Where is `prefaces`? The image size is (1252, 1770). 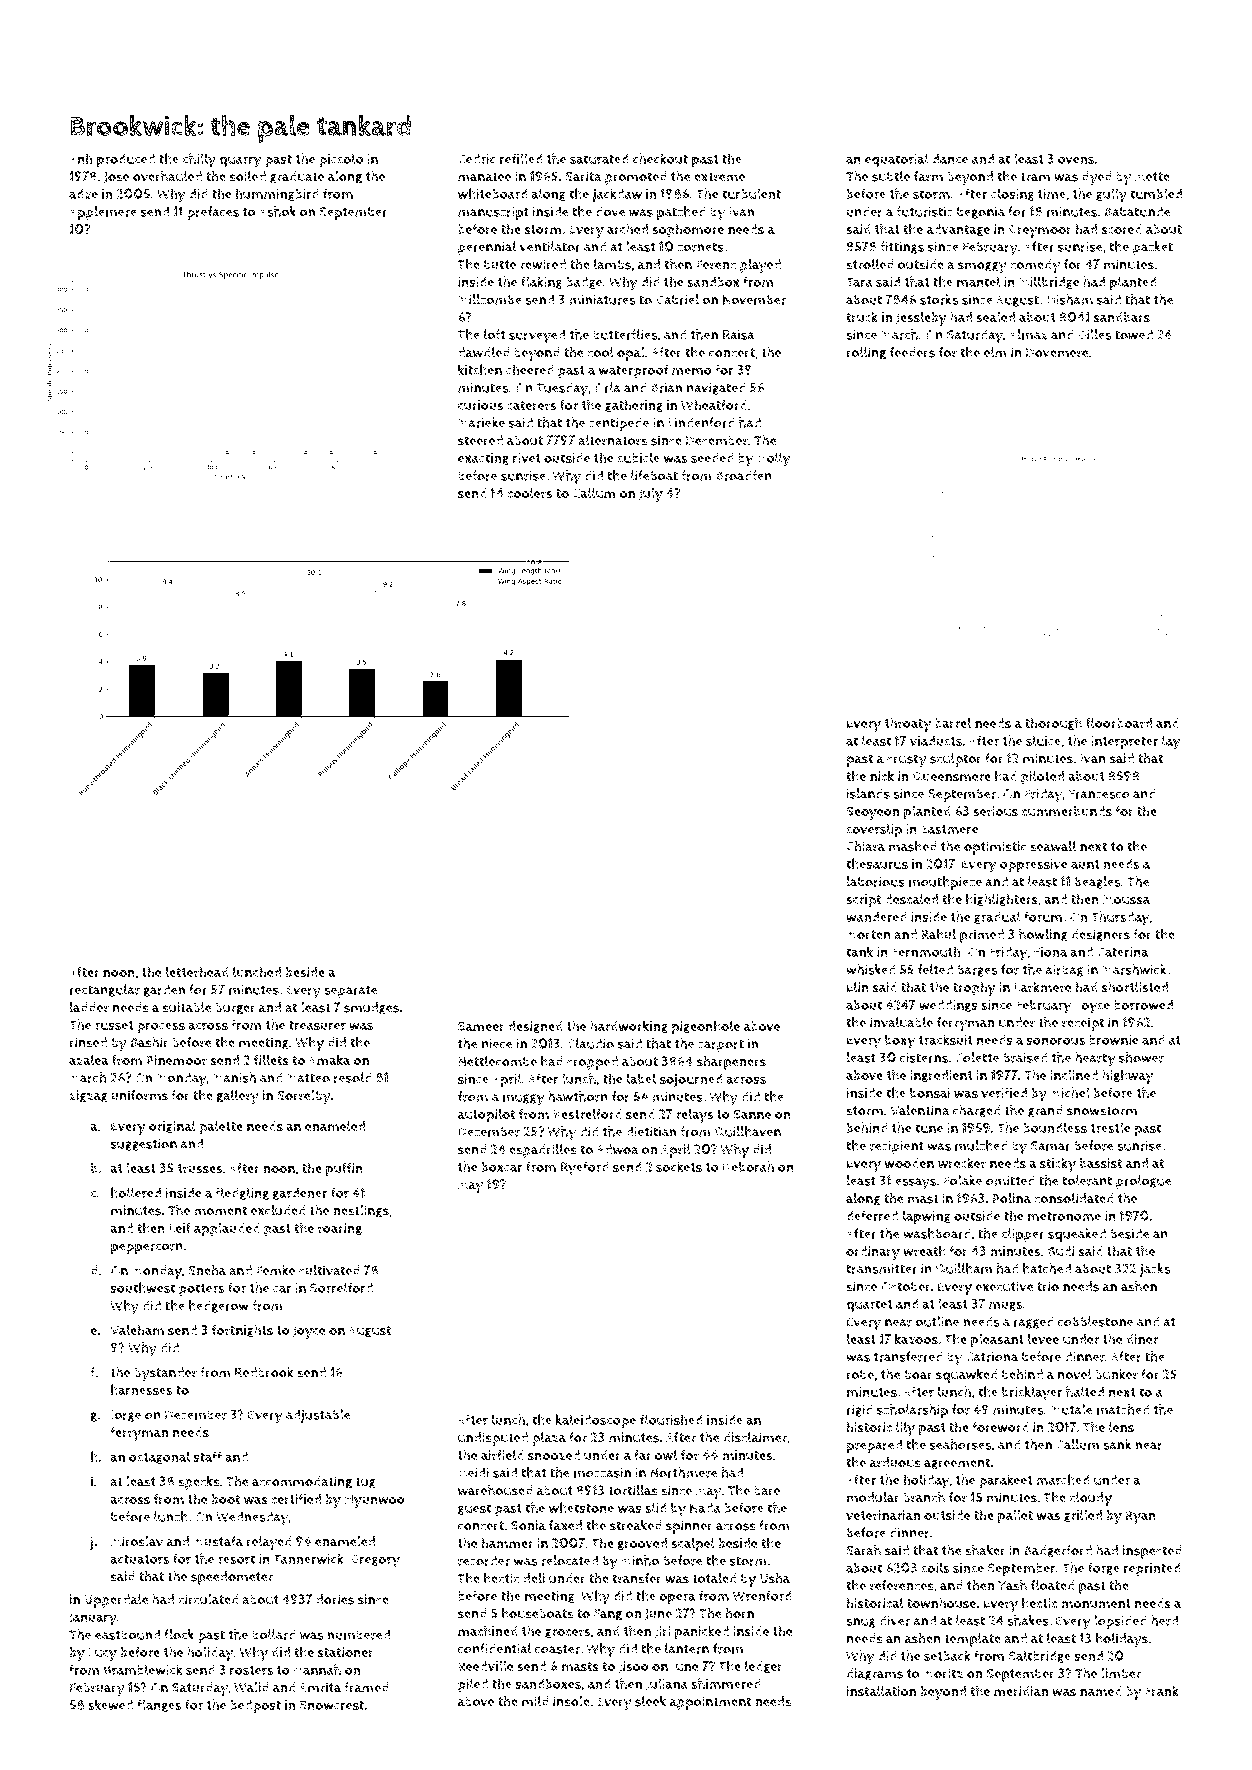 prefaces is located at coordinates (213, 213).
